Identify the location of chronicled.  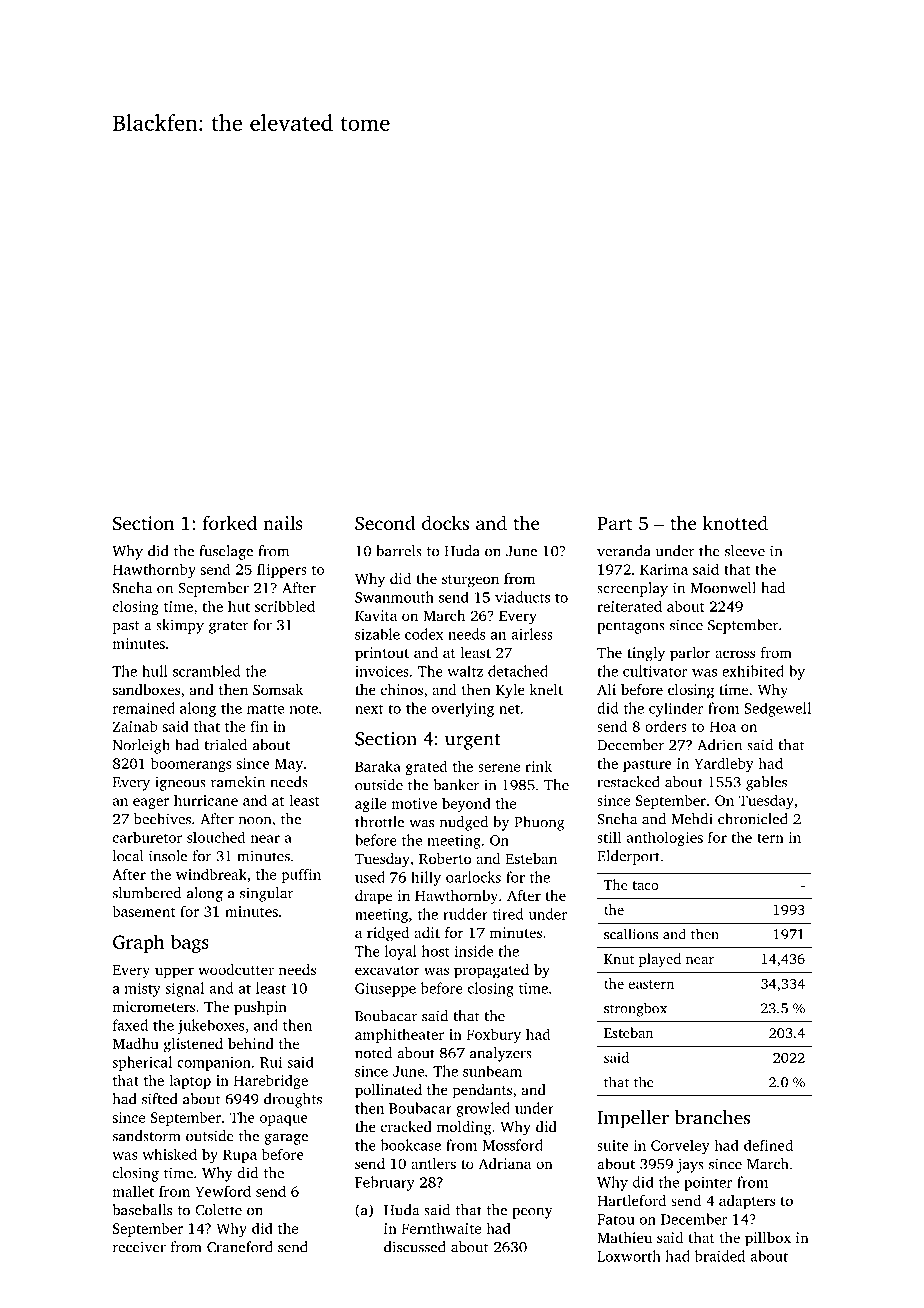
(753, 819).
